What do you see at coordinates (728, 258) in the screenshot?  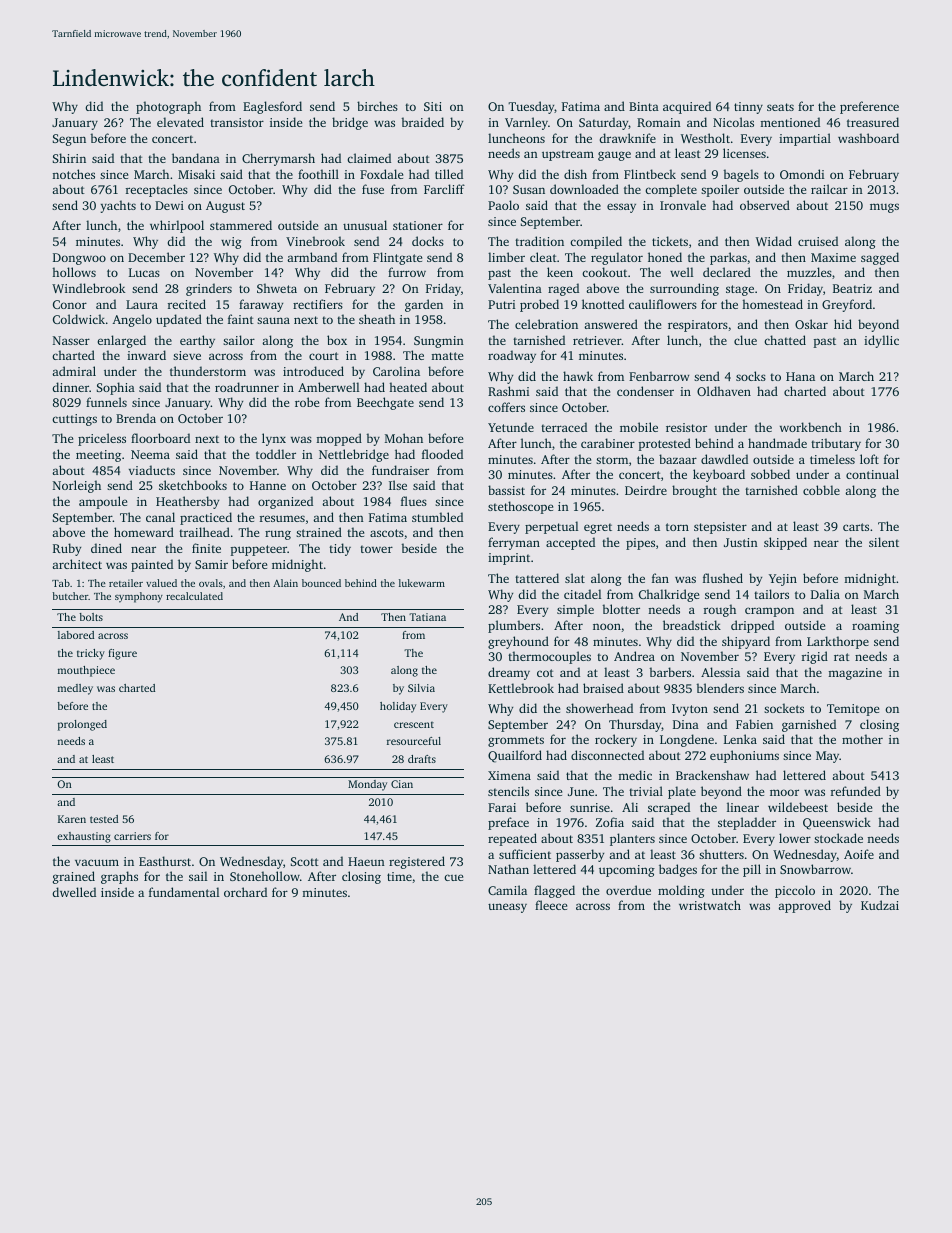 I see `parkas` at bounding box center [728, 258].
